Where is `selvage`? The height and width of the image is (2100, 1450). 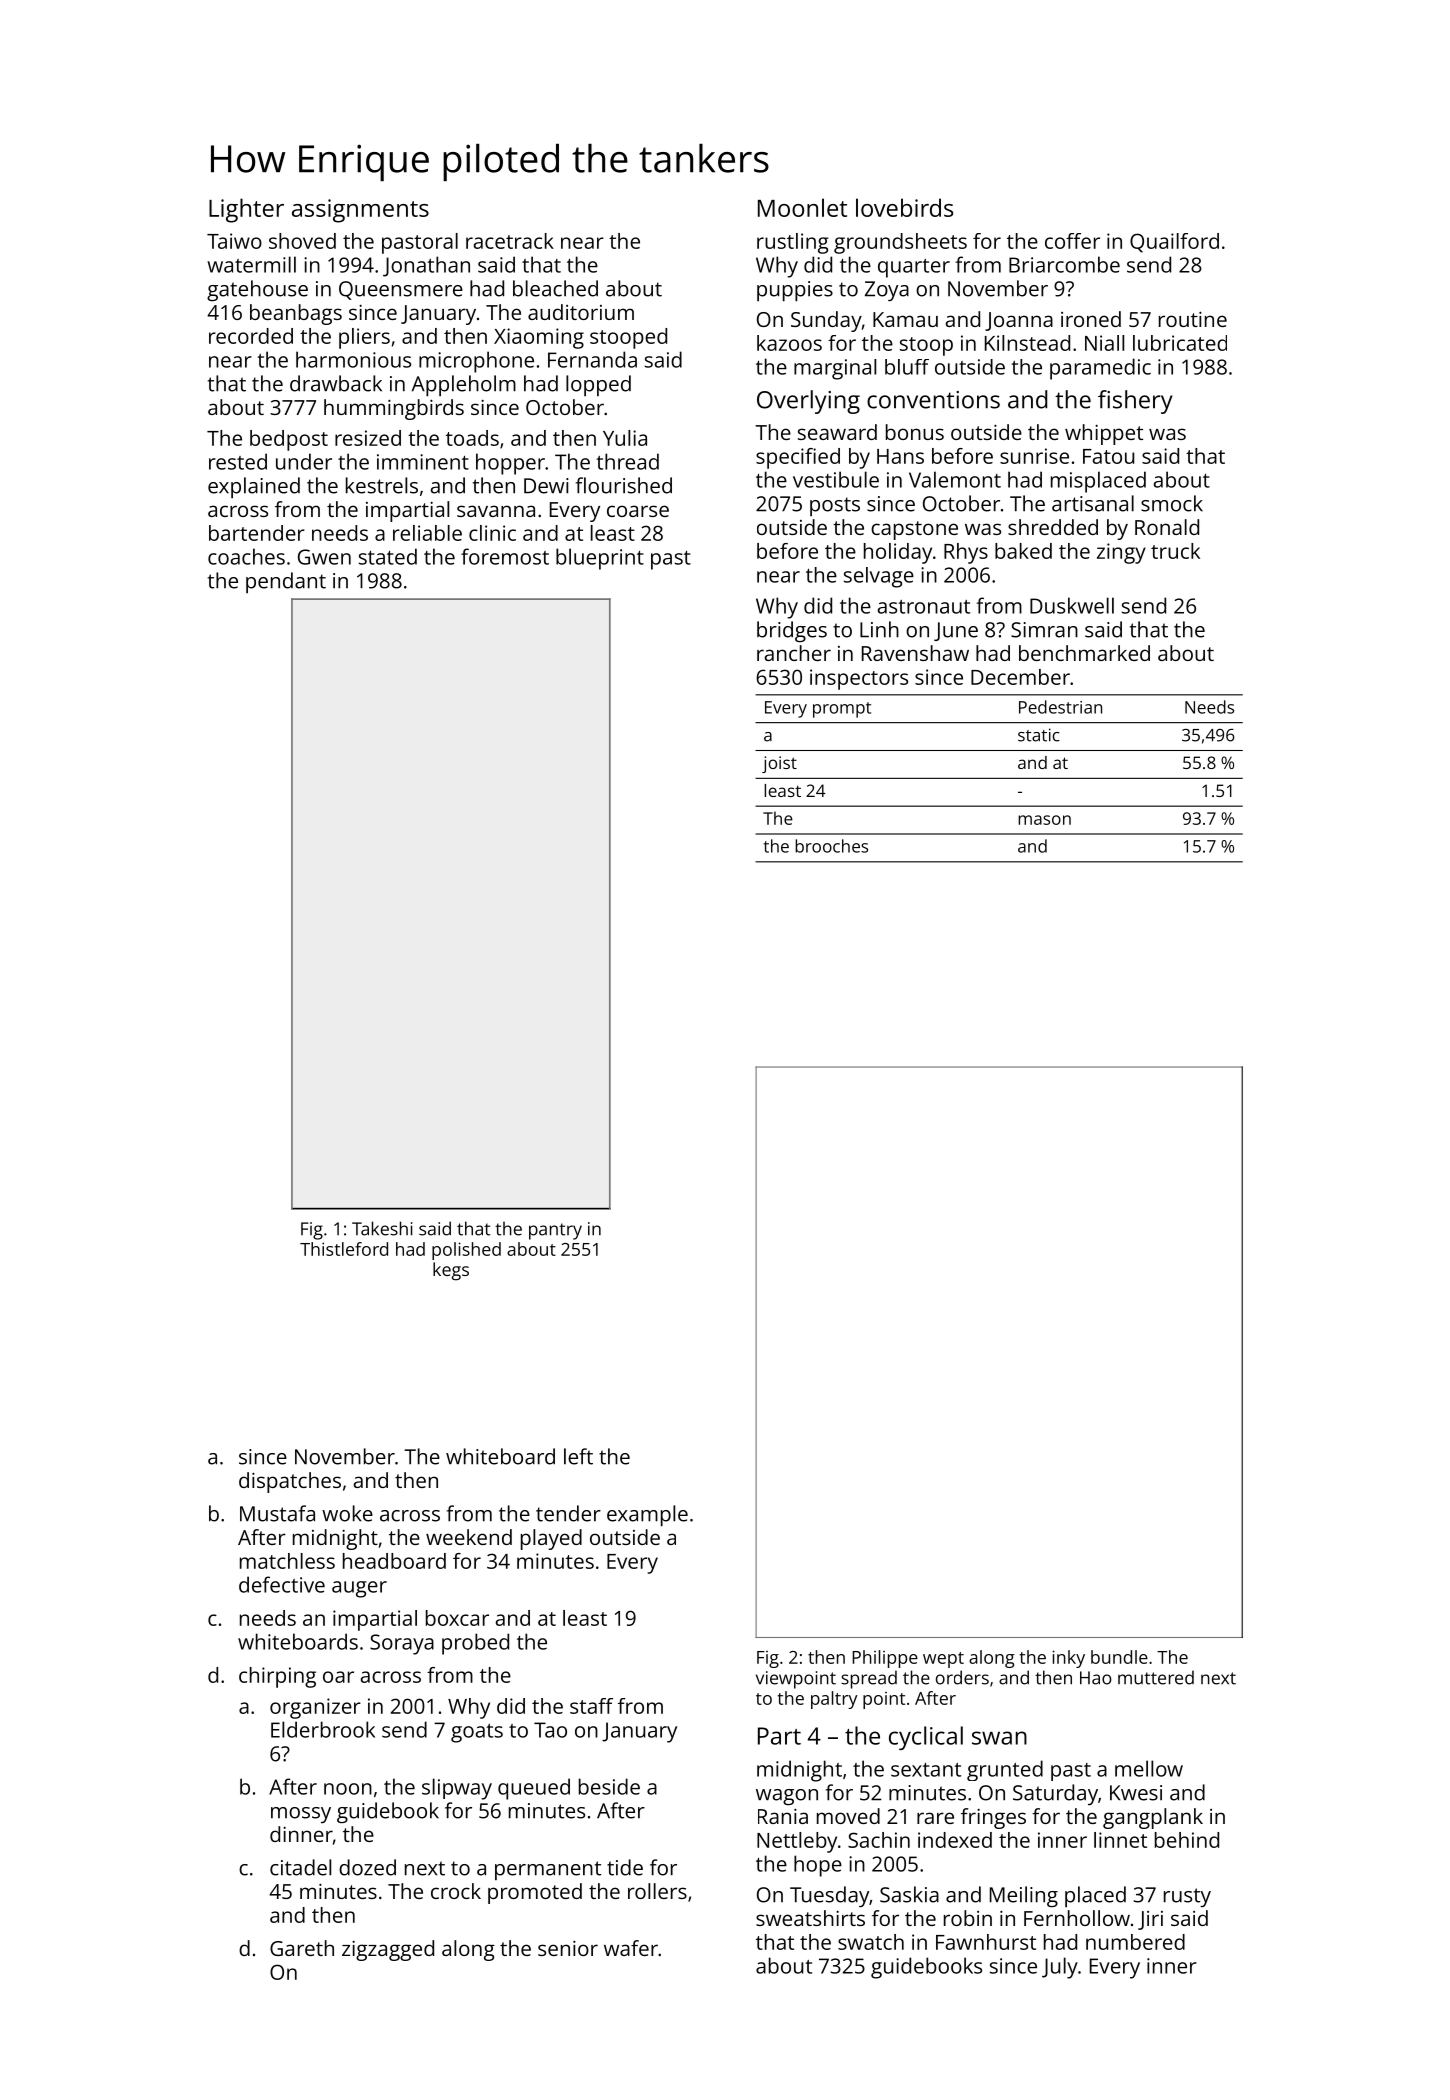
selvage is located at coordinates (879, 577).
